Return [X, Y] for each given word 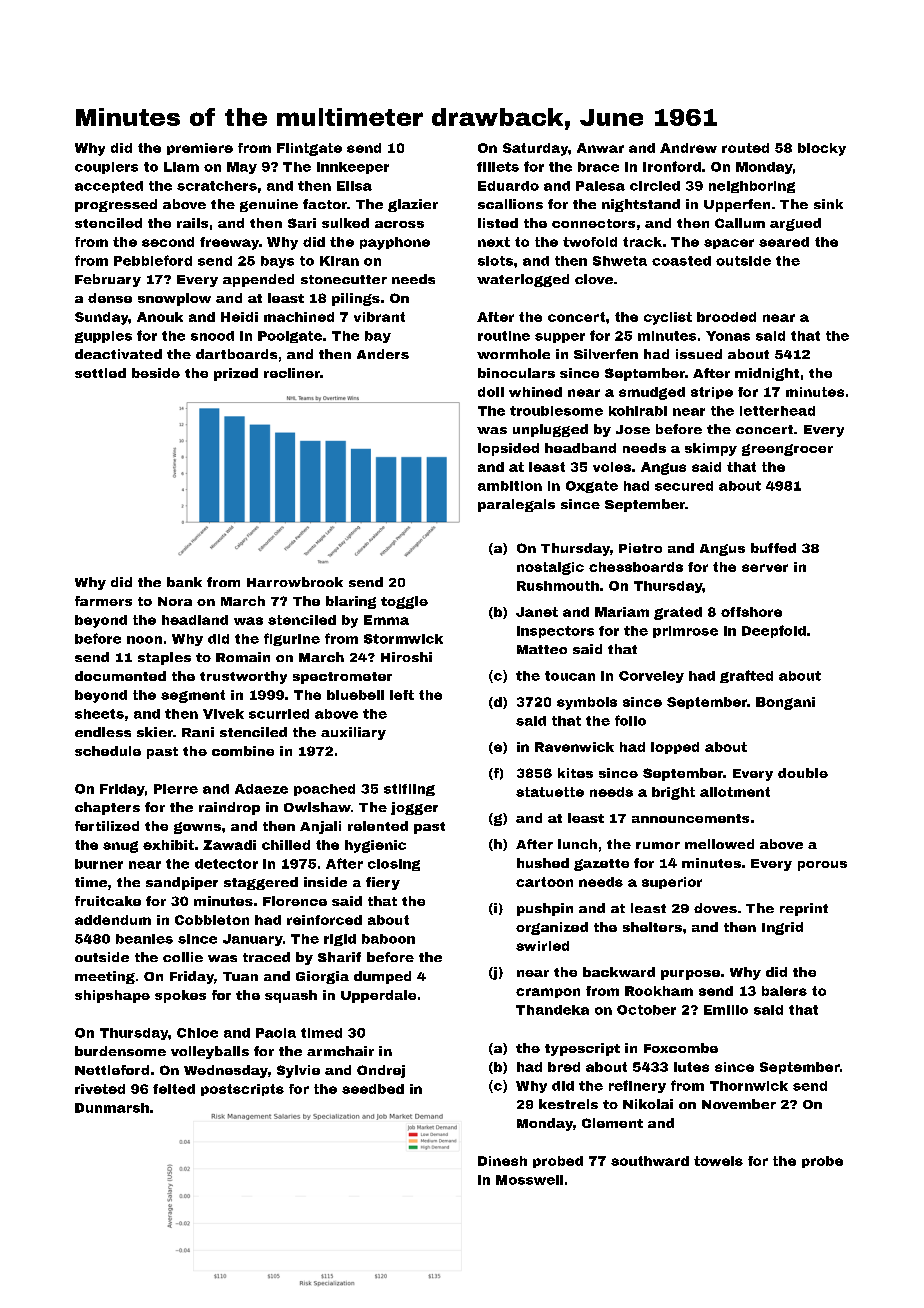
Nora [175, 601]
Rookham [659, 991]
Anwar [600, 148]
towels [718, 1161]
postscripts [242, 1090]
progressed [116, 205]
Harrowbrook [295, 582]
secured [684, 486]
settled [100, 373]
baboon [388, 939]
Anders [383, 354]
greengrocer [787, 450]
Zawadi [229, 845]
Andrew [688, 148]
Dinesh [502, 1161]
